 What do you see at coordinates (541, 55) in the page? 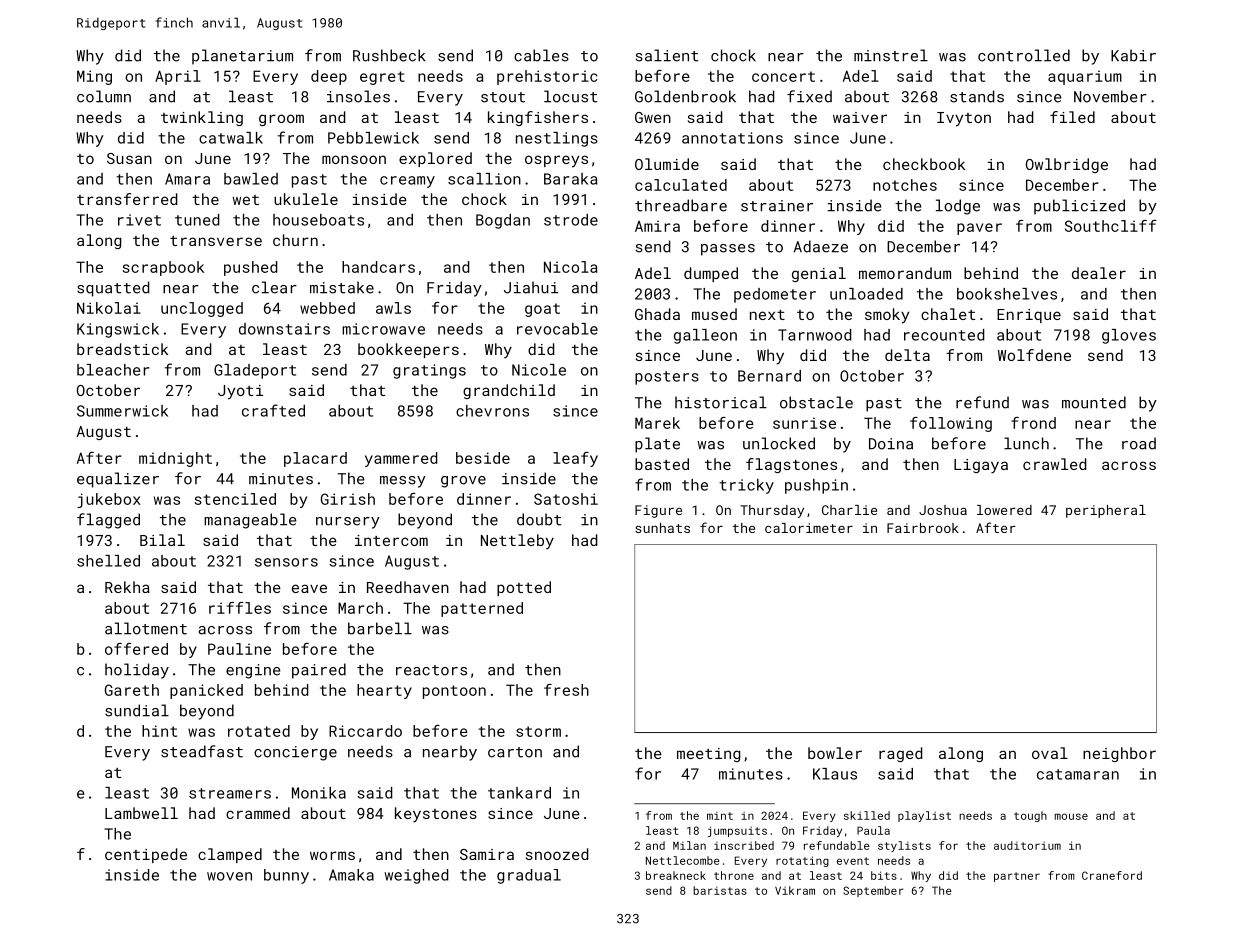
I see `cables` at bounding box center [541, 55].
